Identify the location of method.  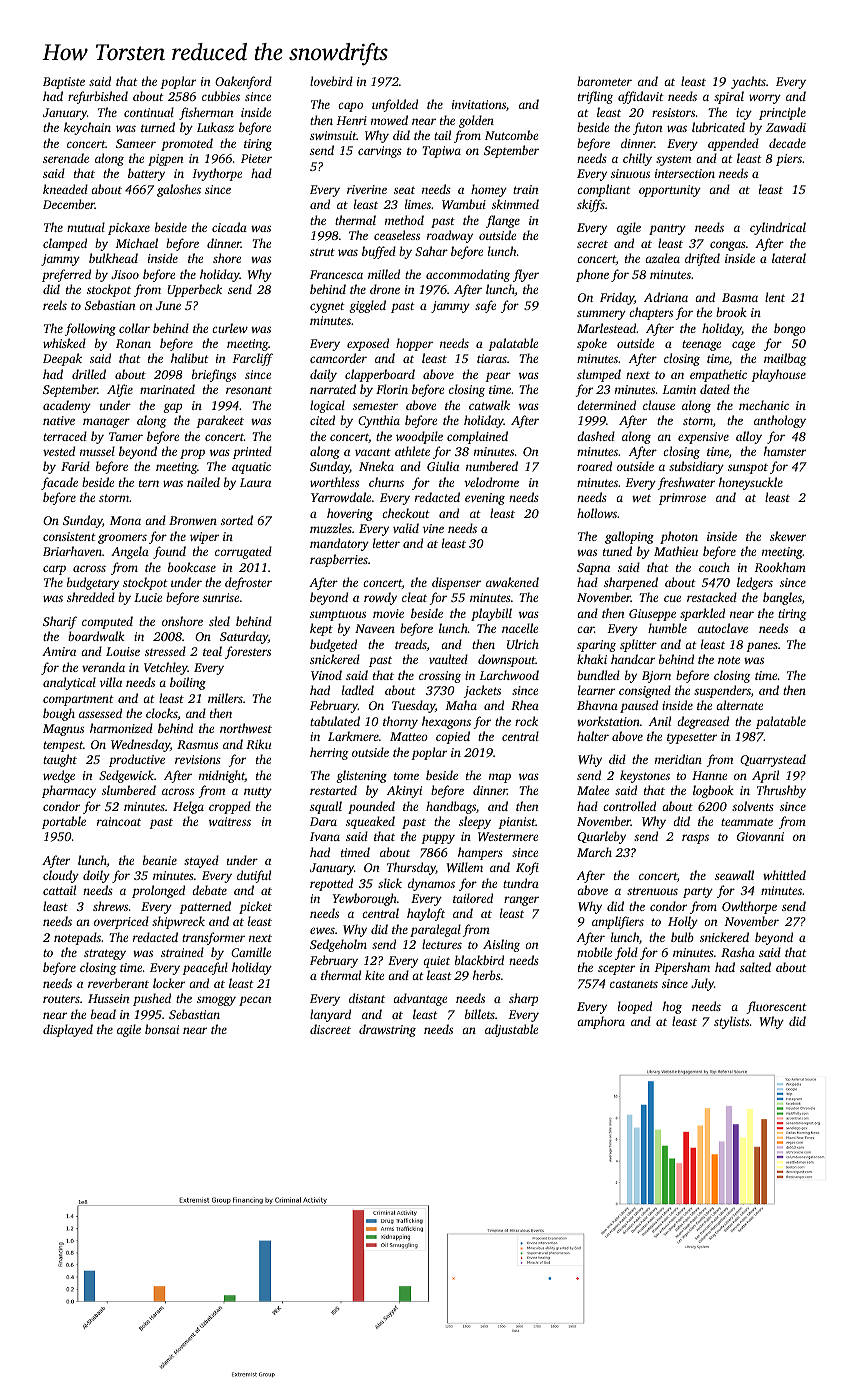
(404, 220).
